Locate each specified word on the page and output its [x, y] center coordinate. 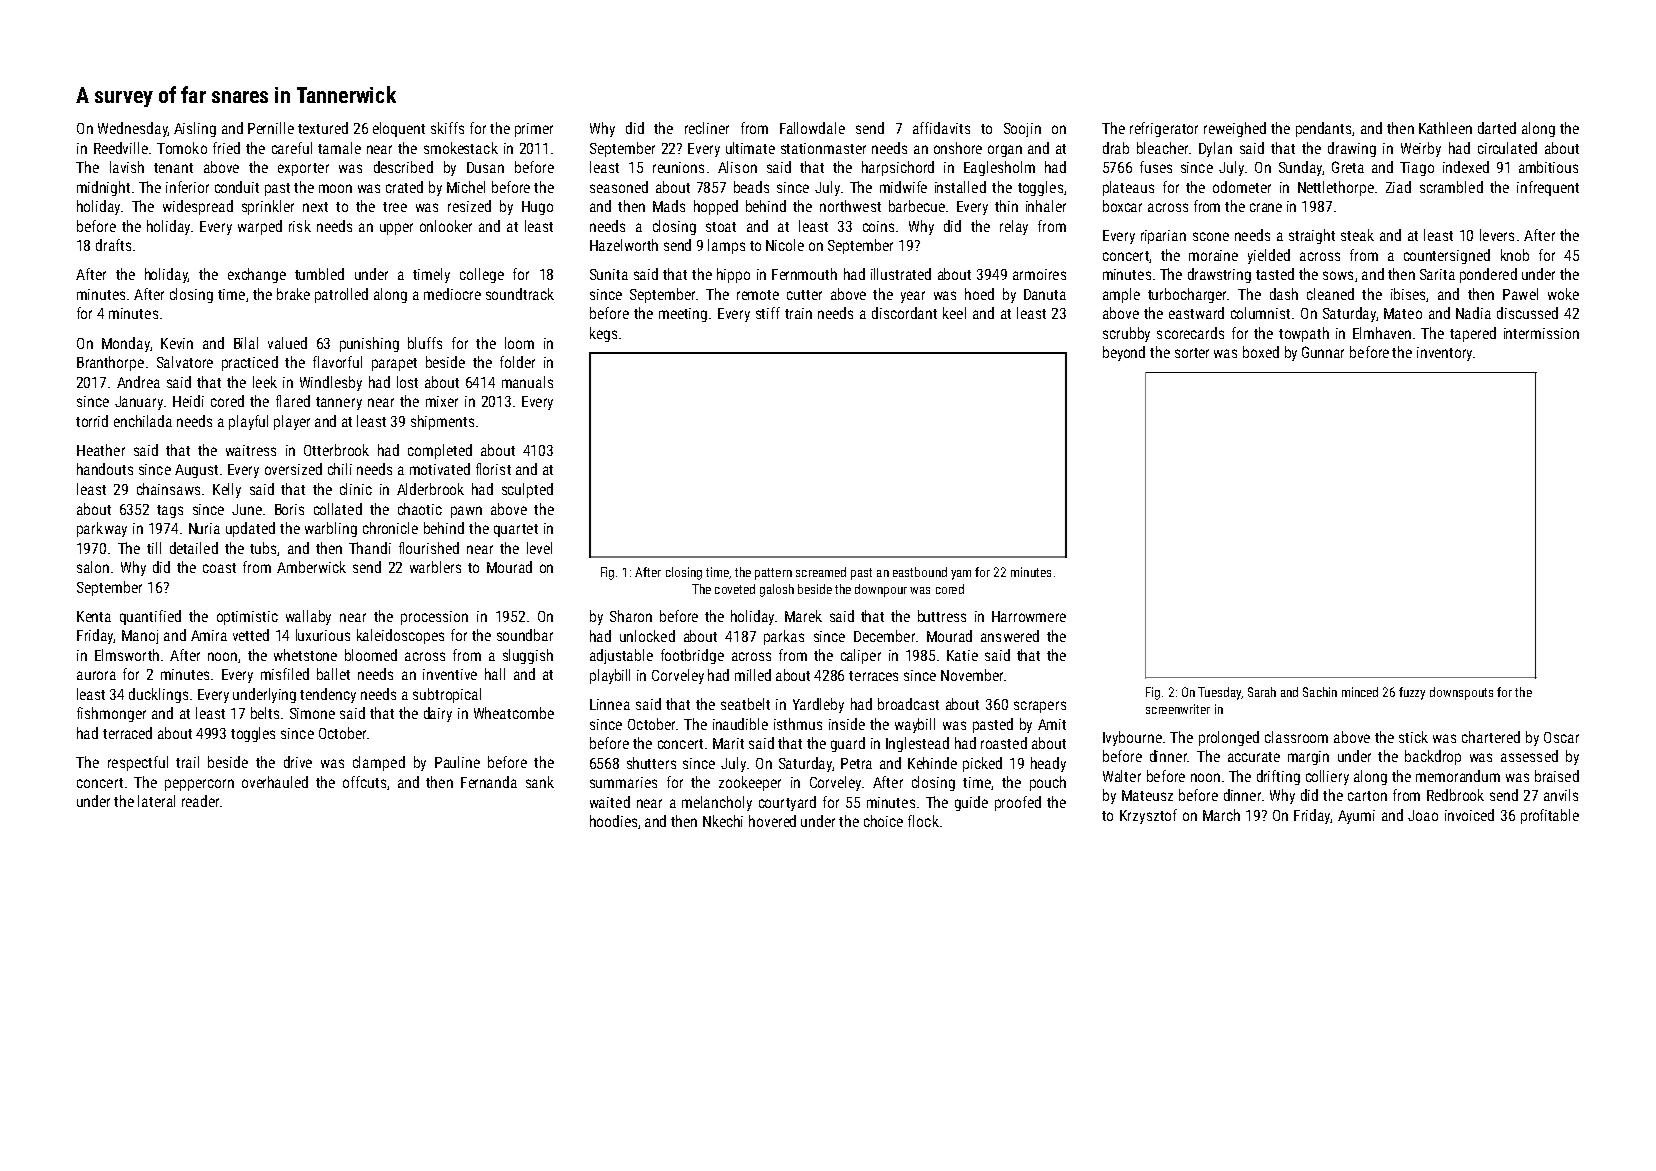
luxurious [323, 635]
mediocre [452, 294]
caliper [861, 656]
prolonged [1229, 738]
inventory [1444, 354]
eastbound [920, 572]
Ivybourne [1132, 738]
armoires [1039, 274]
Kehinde [932, 763]
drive [298, 762]
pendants [1323, 129]
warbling [331, 529]
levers [1497, 235]
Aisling [195, 129]
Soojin [1022, 130]
